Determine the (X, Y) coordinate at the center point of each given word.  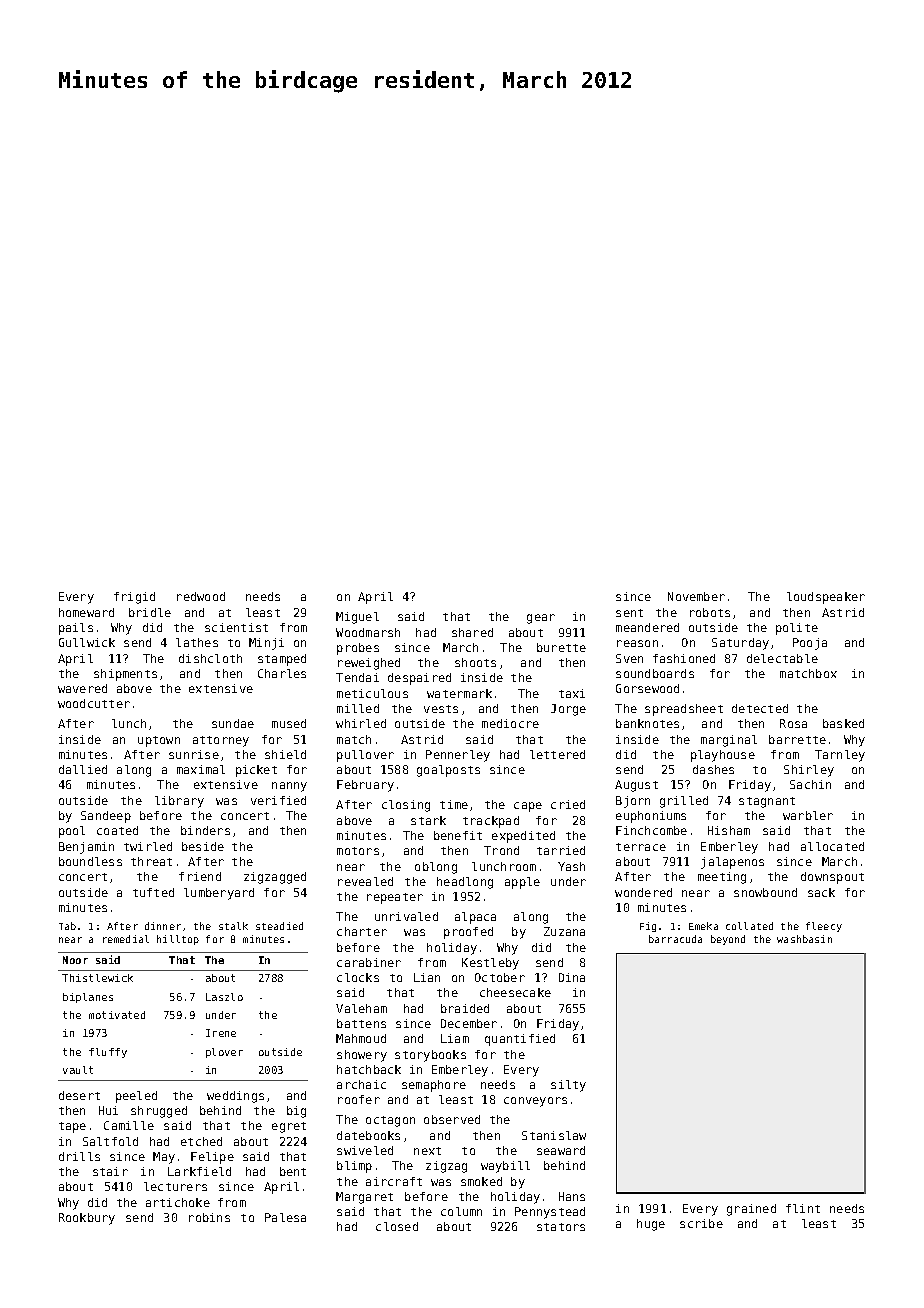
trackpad (491, 822)
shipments (125, 675)
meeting (722, 878)
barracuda (675, 939)
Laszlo (224, 997)
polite (797, 629)
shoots (475, 662)
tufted (153, 892)
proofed (468, 933)
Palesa (285, 1217)
